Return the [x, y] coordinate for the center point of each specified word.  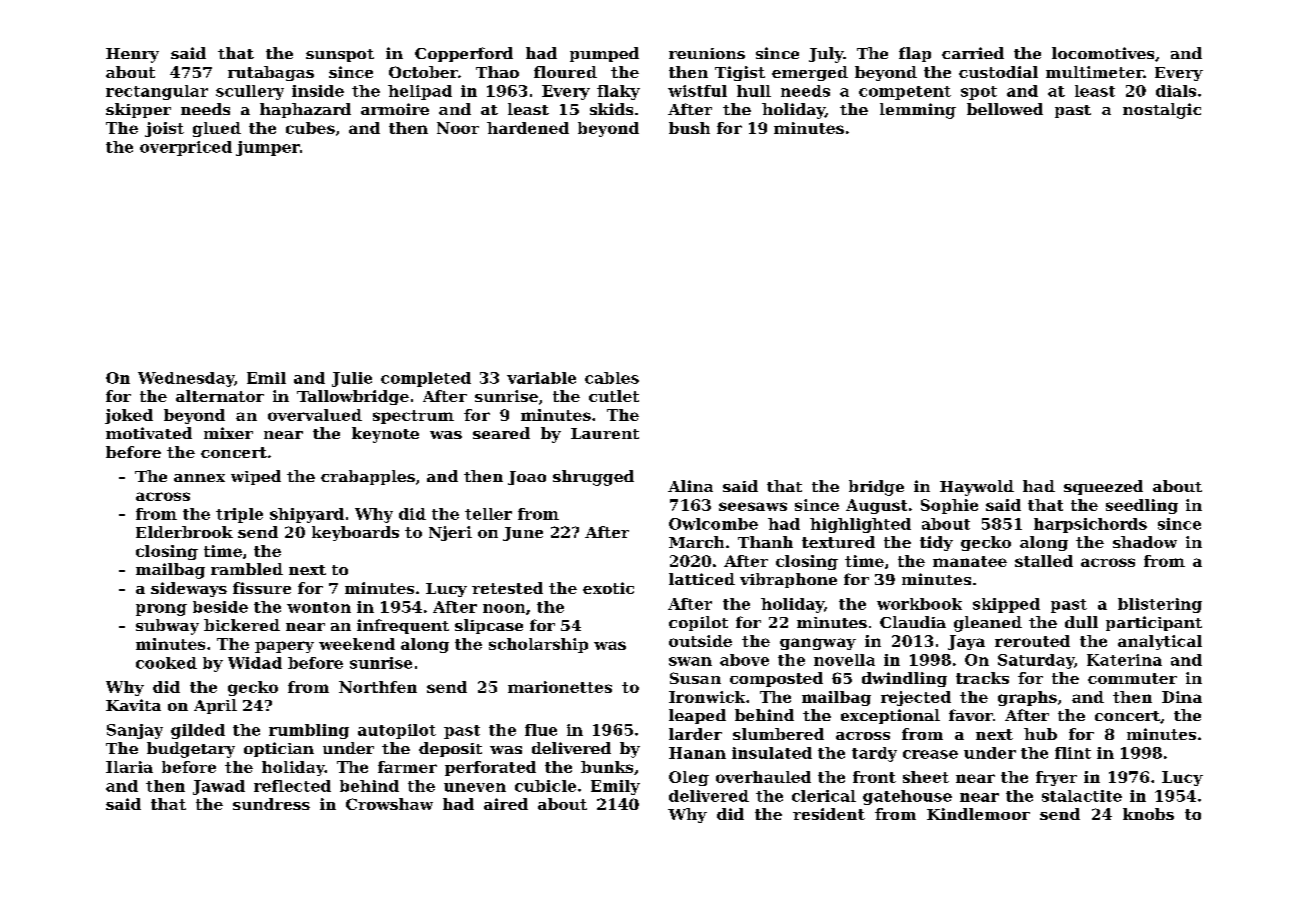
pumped [604, 54]
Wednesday [186, 379]
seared [501, 433]
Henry [132, 55]
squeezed [1103, 487]
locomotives [1103, 53]
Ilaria [129, 767]
